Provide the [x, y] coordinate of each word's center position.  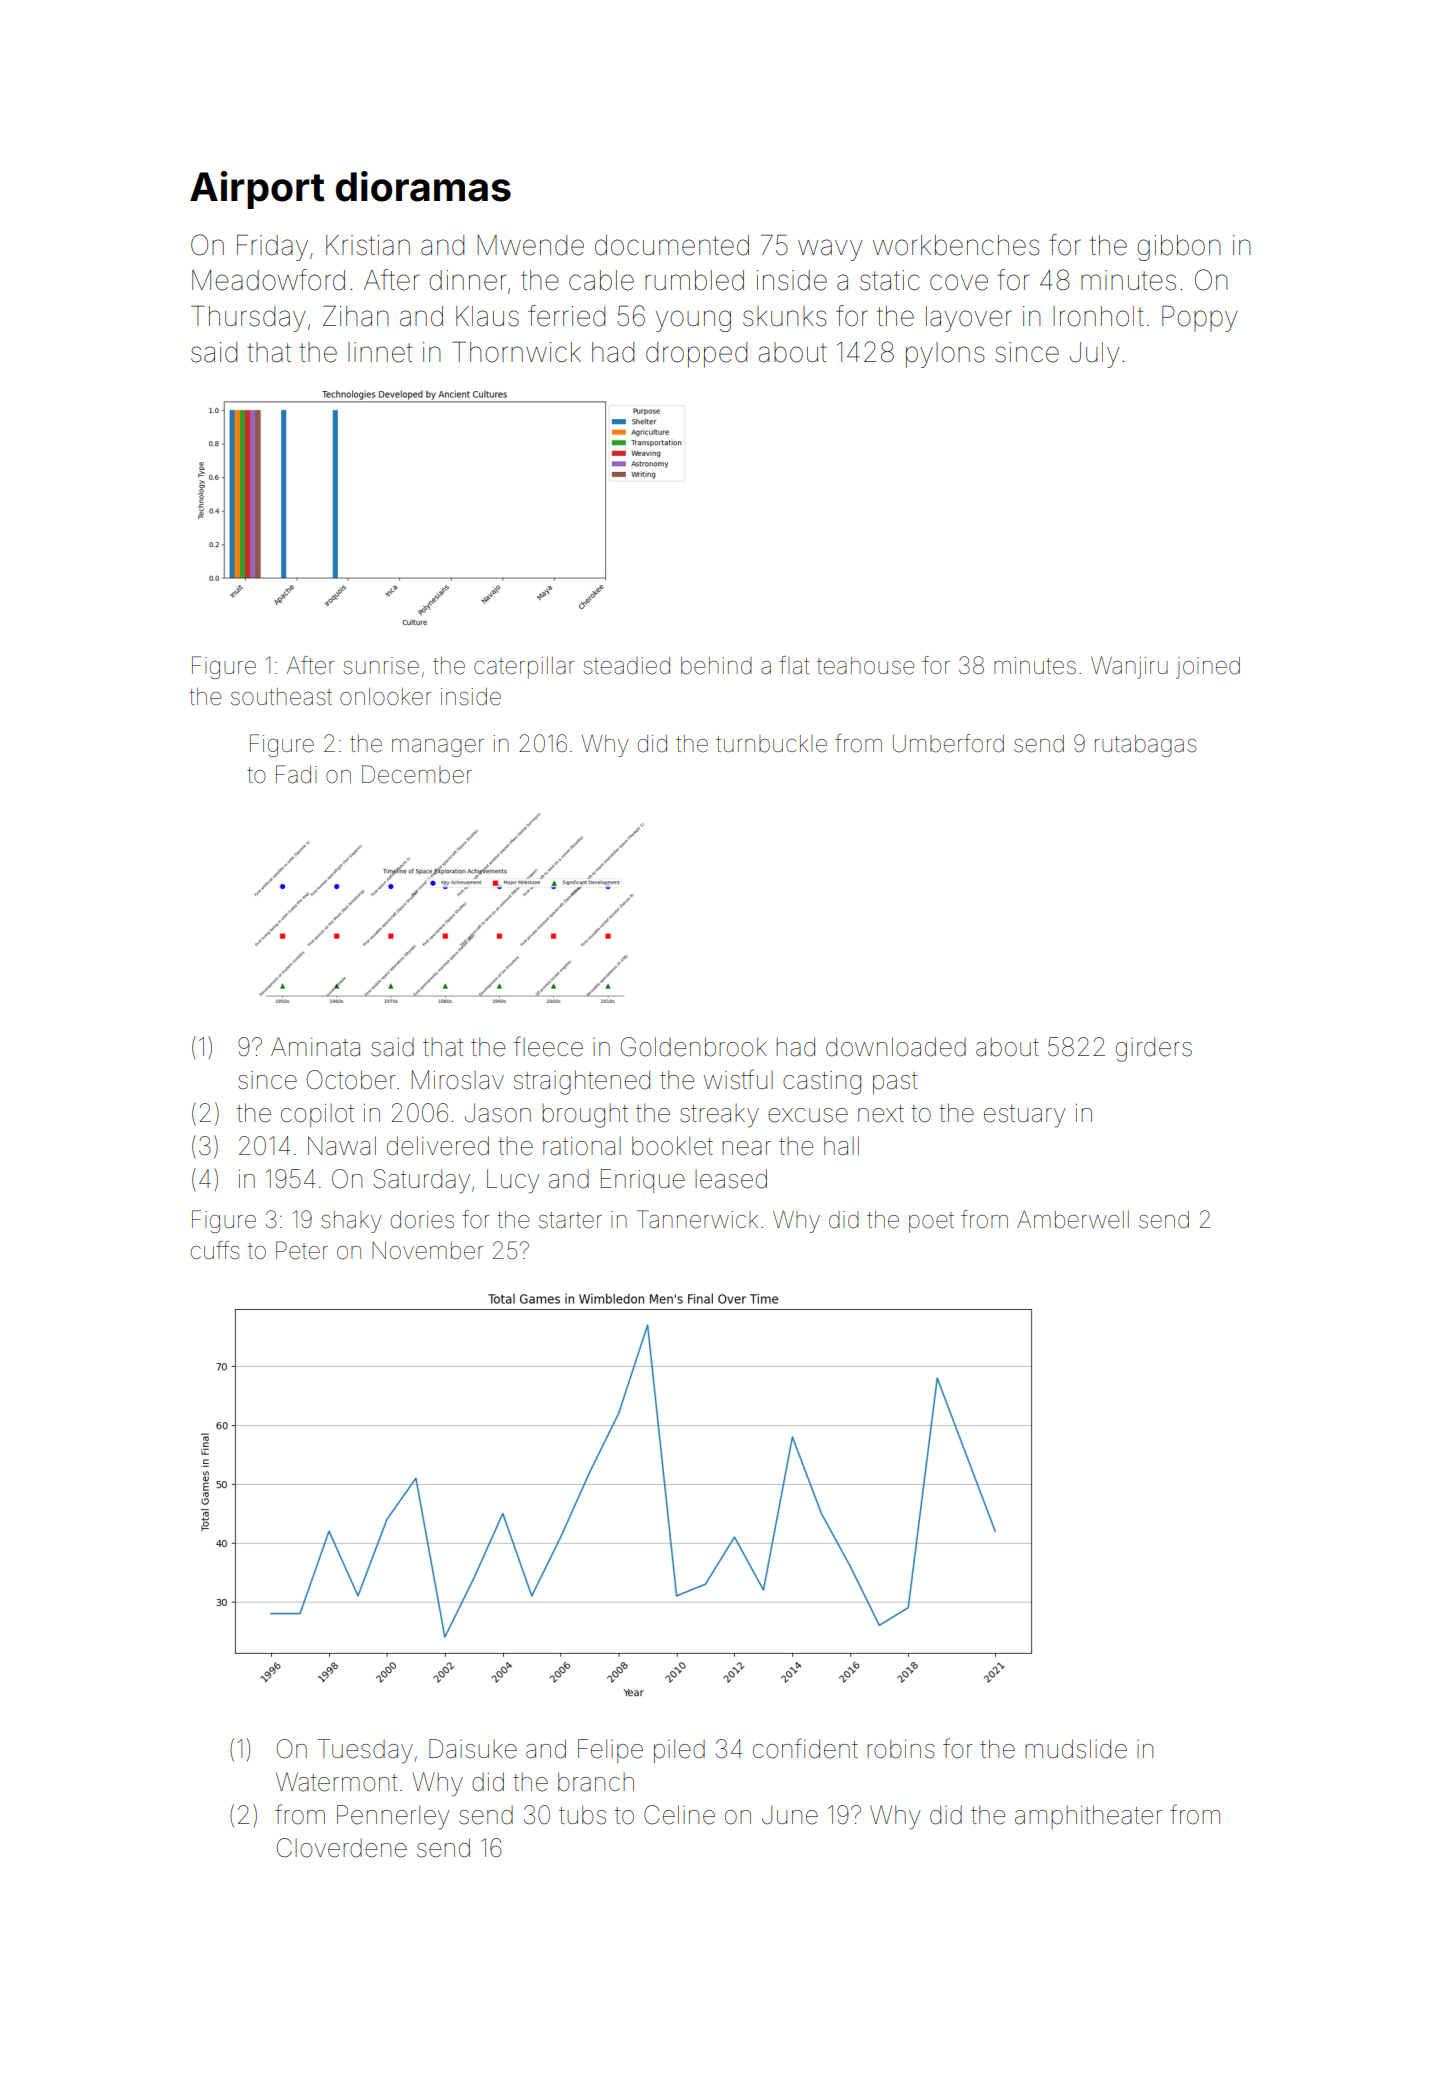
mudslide [1076, 1749]
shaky [351, 1222]
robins [901, 1749]
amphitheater [1088, 1817]
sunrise [381, 666]
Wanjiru [1129, 667]
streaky [719, 1116]
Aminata [315, 1047]
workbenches [956, 245]
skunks [785, 316]
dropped [696, 355]
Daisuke [473, 1749]
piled [679, 1751]
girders [1154, 1049]
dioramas [423, 186]
